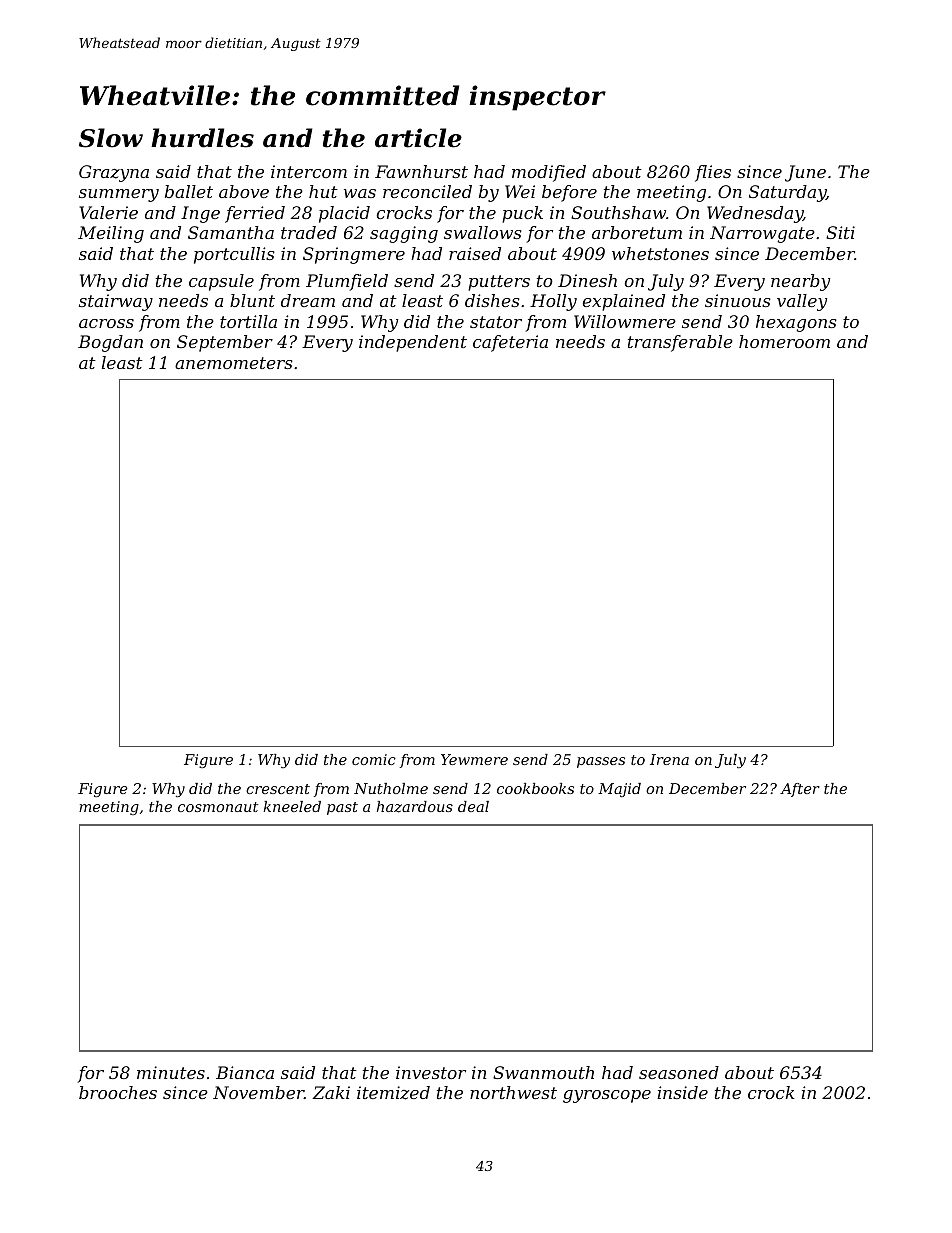  I want to click on hurdles, so click(202, 138).
